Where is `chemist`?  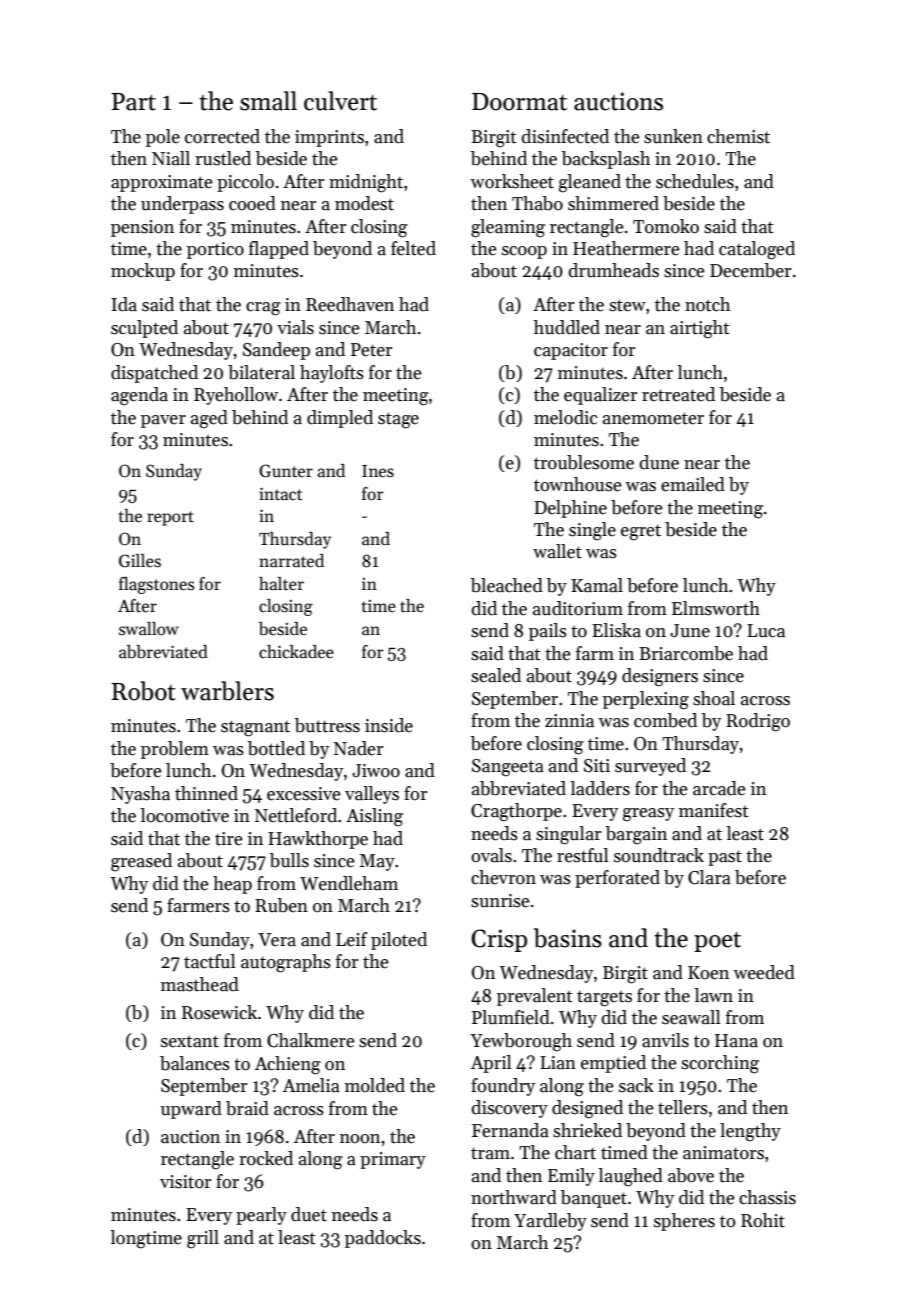
chemist is located at coordinates (738, 136).
